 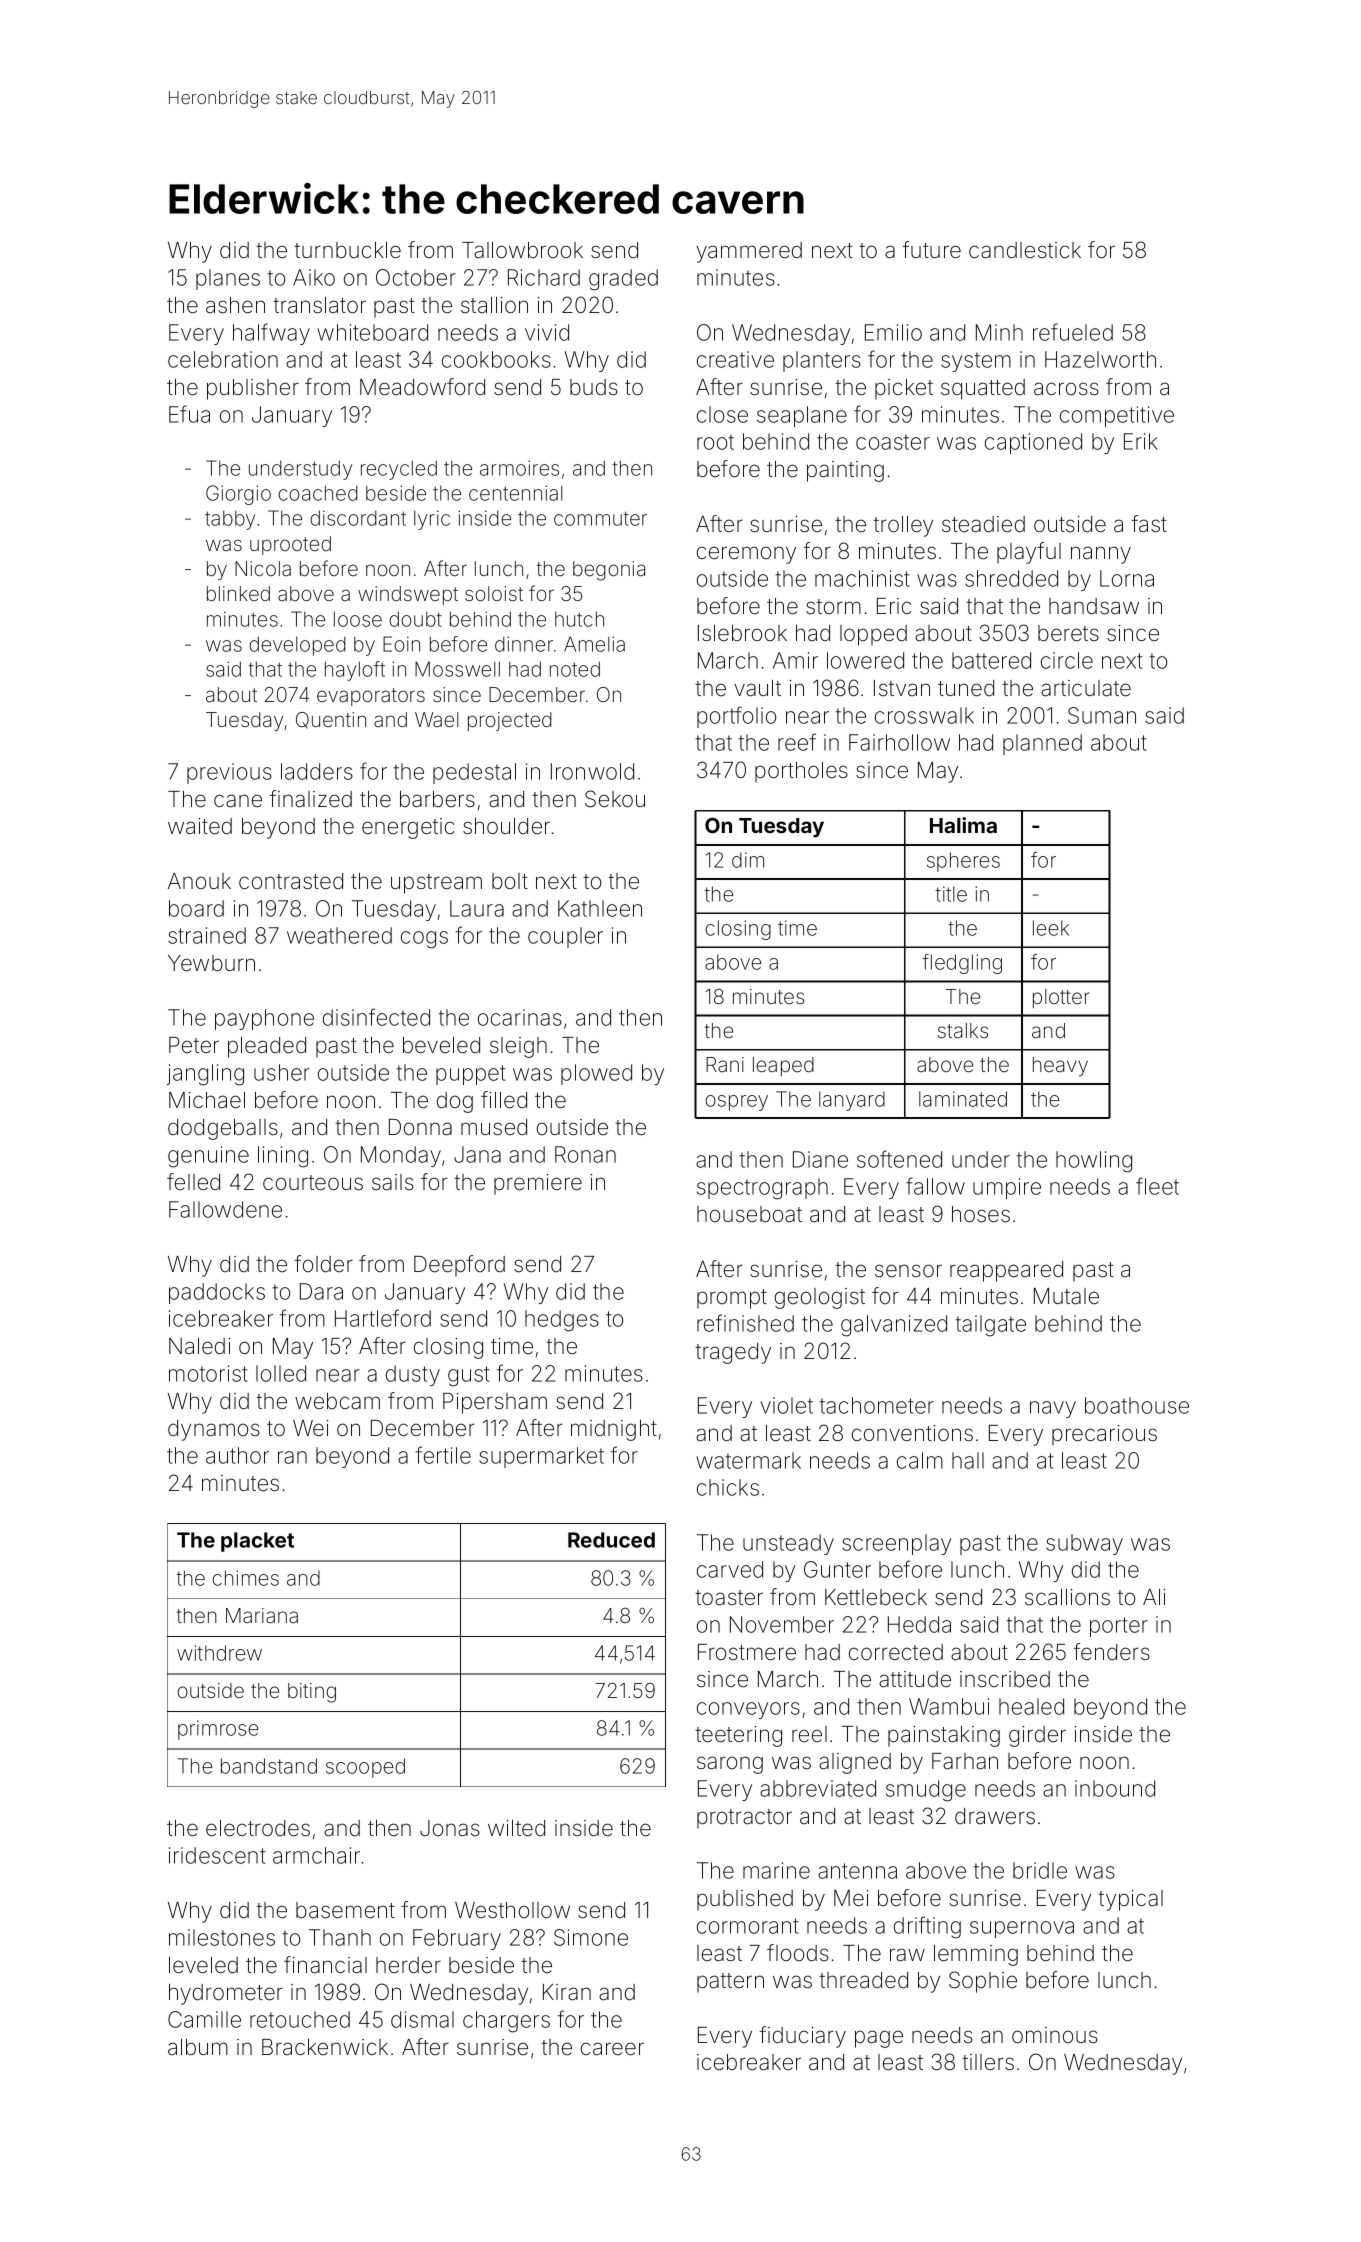 What do you see at coordinates (228, 279) in the document?
I see `planes` at bounding box center [228, 279].
